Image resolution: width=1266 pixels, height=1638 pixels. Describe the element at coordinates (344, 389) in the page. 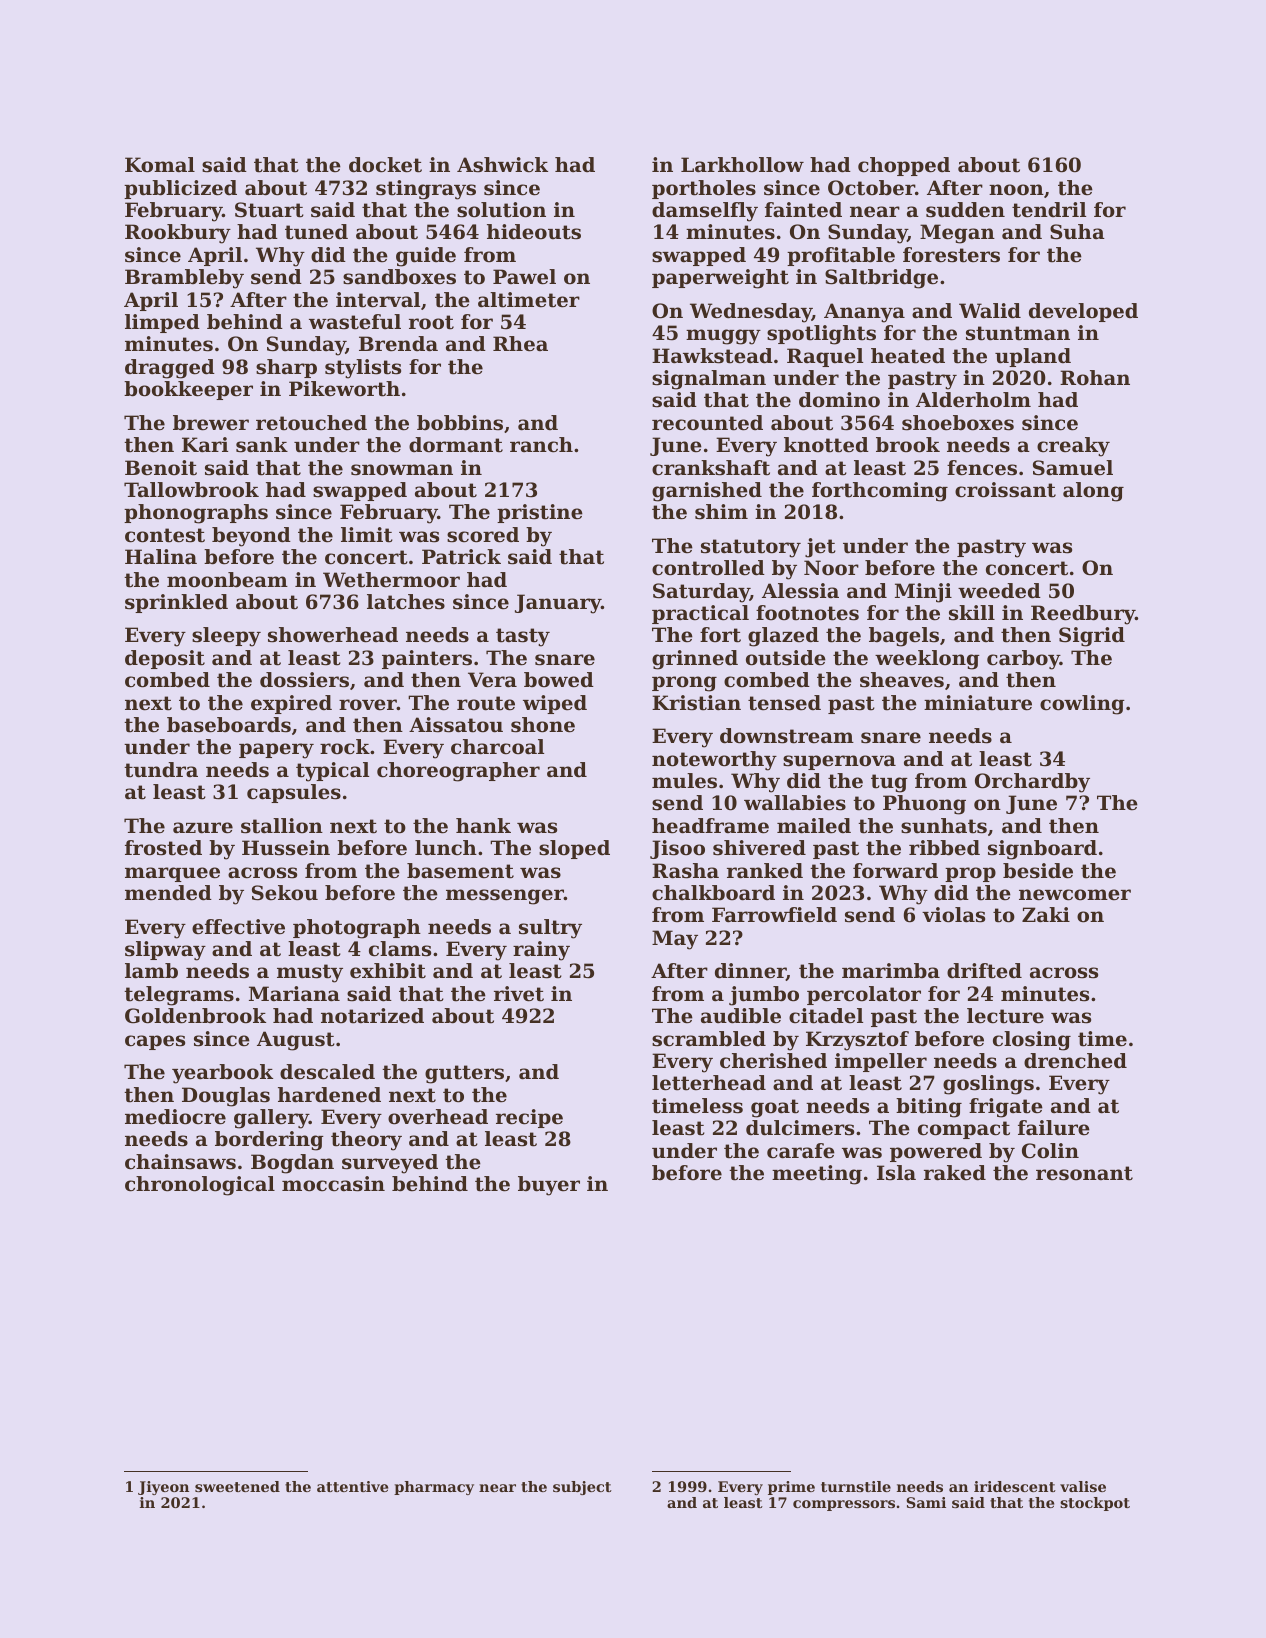

I see `Pikeworth` at that location.
